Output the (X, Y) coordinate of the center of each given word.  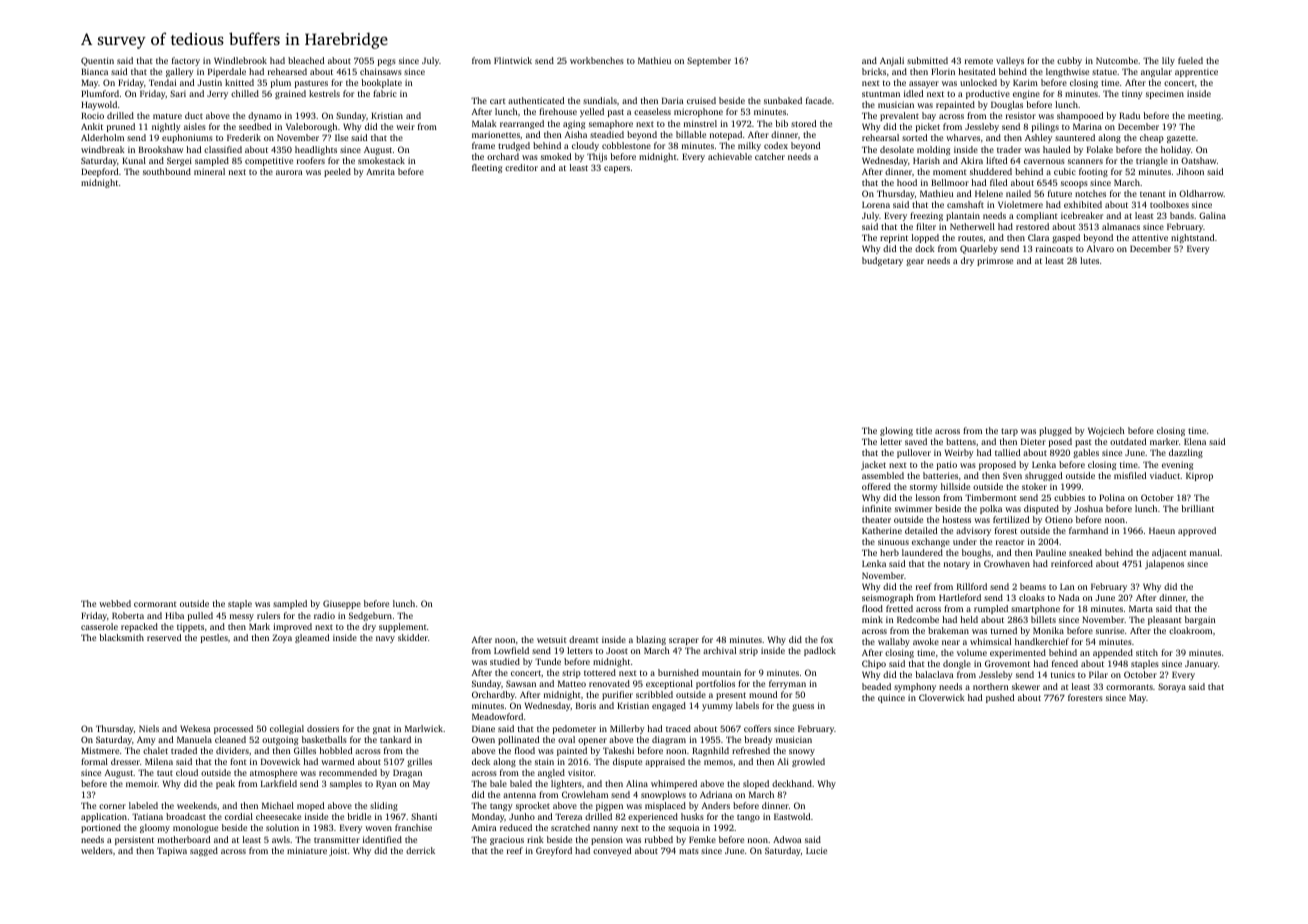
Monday (488, 817)
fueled (1190, 60)
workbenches (597, 60)
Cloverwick (942, 697)
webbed (115, 603)
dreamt (583, 639)
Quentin (97, 61)
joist (338, 851)
